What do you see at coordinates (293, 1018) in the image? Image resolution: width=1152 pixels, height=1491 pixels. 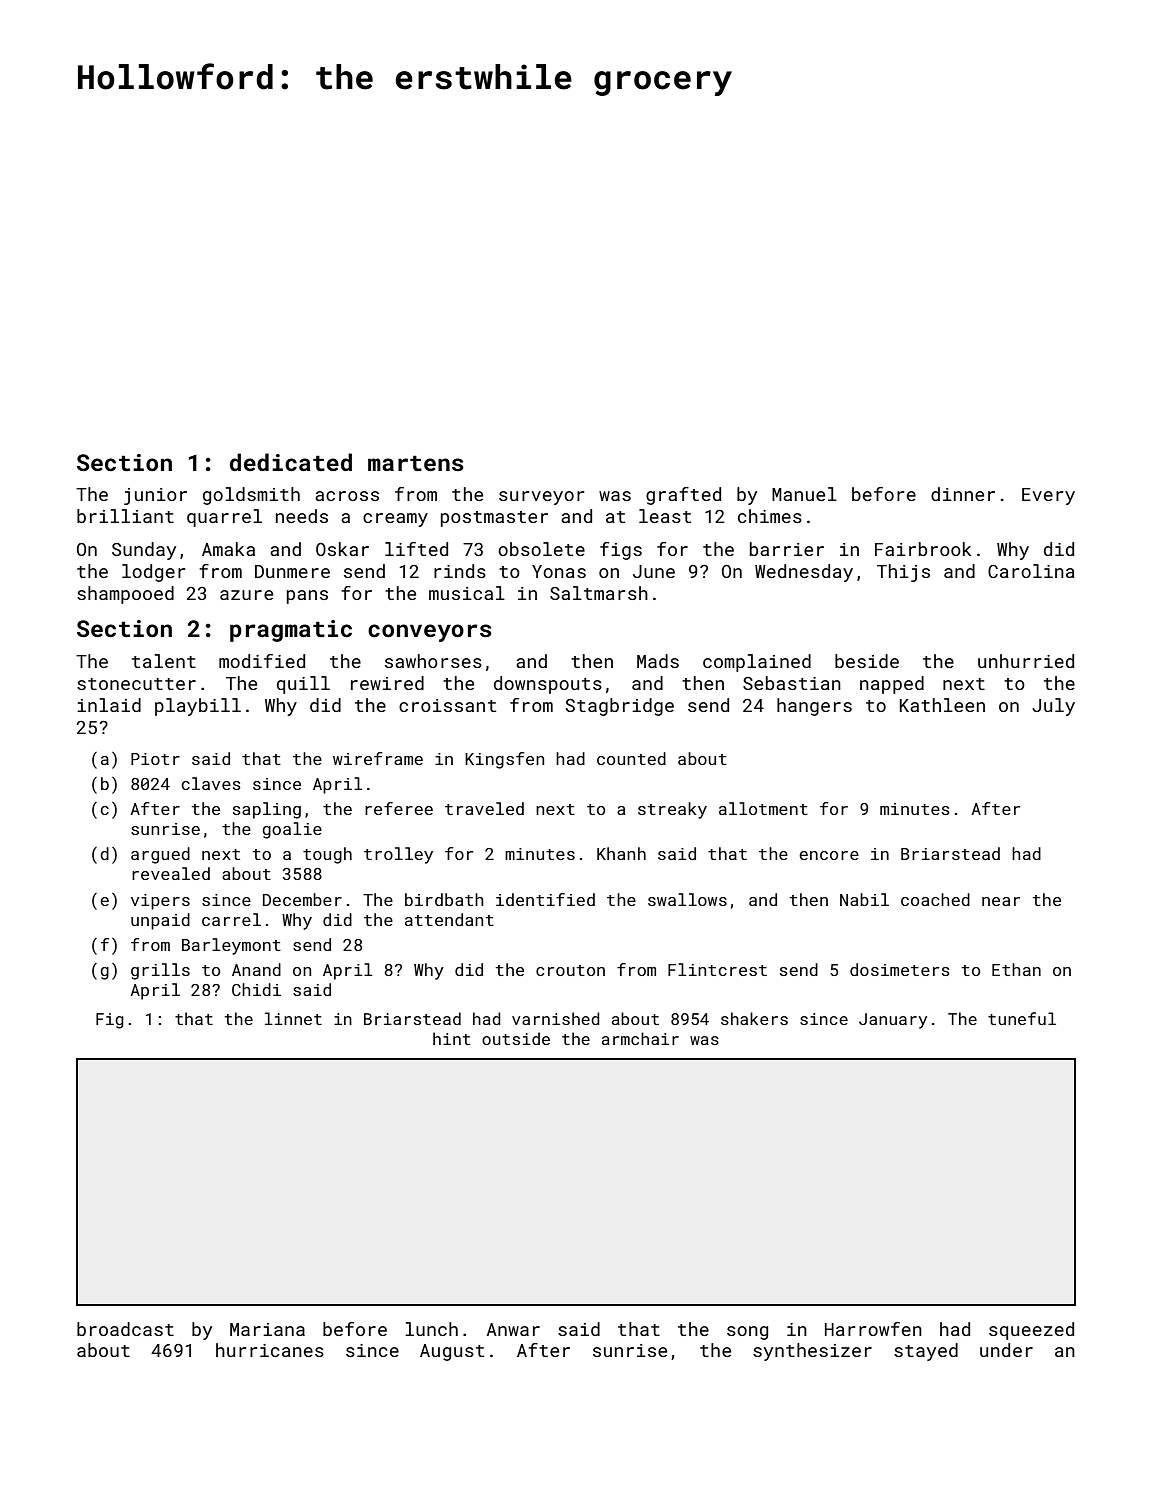 I see `linnet` at bounding box center [293, 1018].
